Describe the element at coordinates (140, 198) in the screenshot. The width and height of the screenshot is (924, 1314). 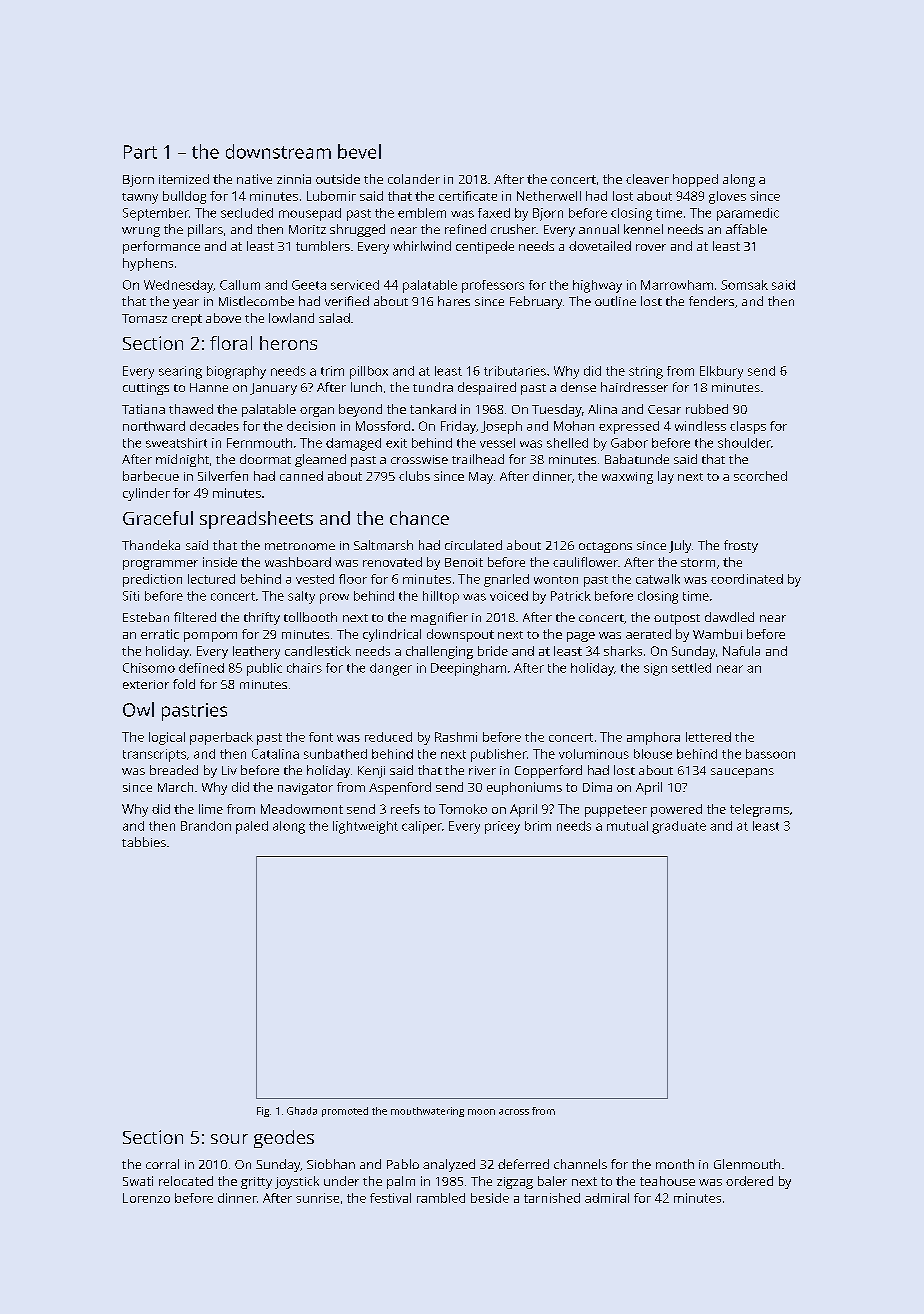
I see `tawny` at that location.
